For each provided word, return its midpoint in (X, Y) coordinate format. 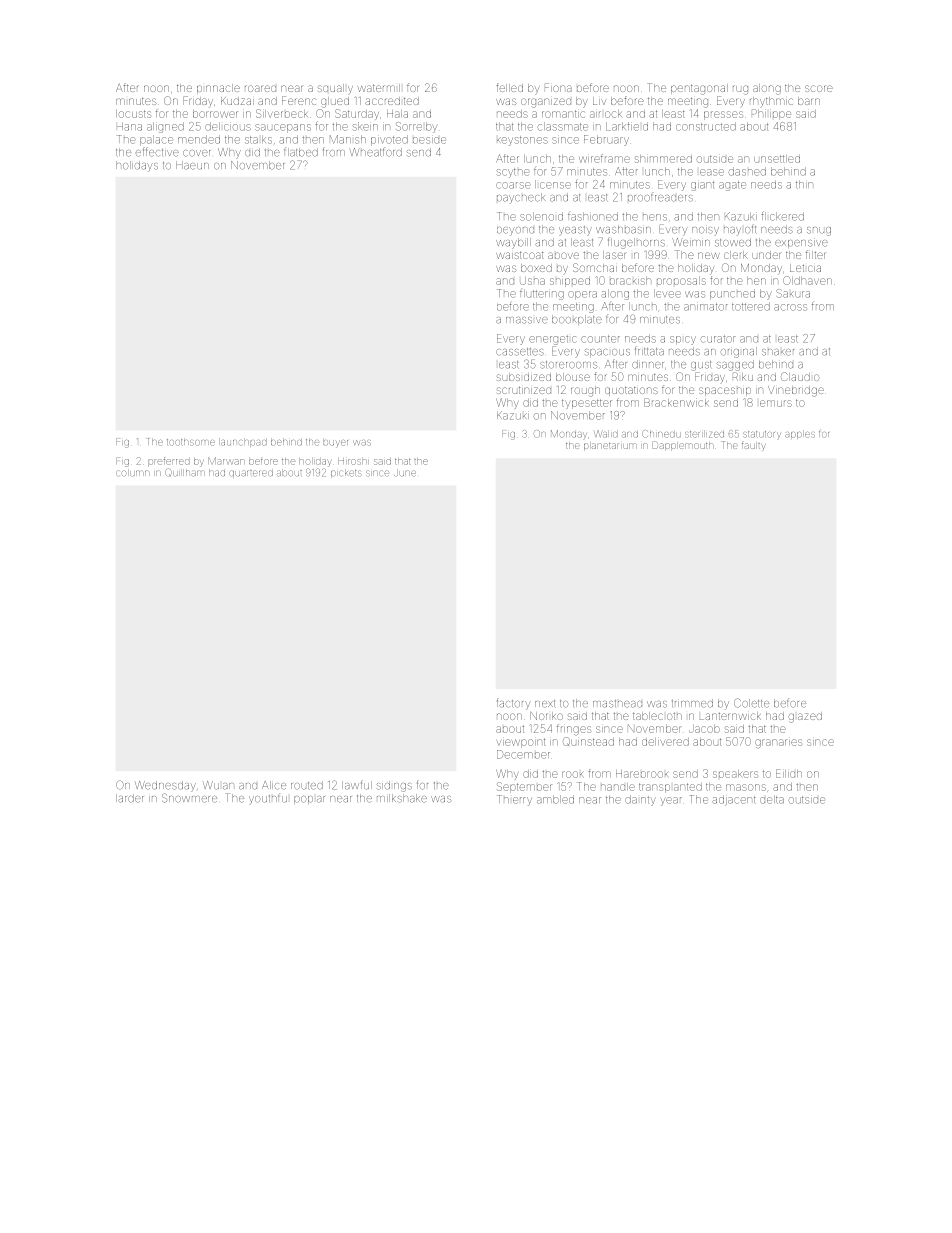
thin (804, 184)
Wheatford (375, 152)
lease (712, 172)
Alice (274, 785)
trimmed (692, 703)
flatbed (301, 152)
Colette (751, 703)
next (545, 704)
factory (513, 704)
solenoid (541, 216)
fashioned (593, 216)
